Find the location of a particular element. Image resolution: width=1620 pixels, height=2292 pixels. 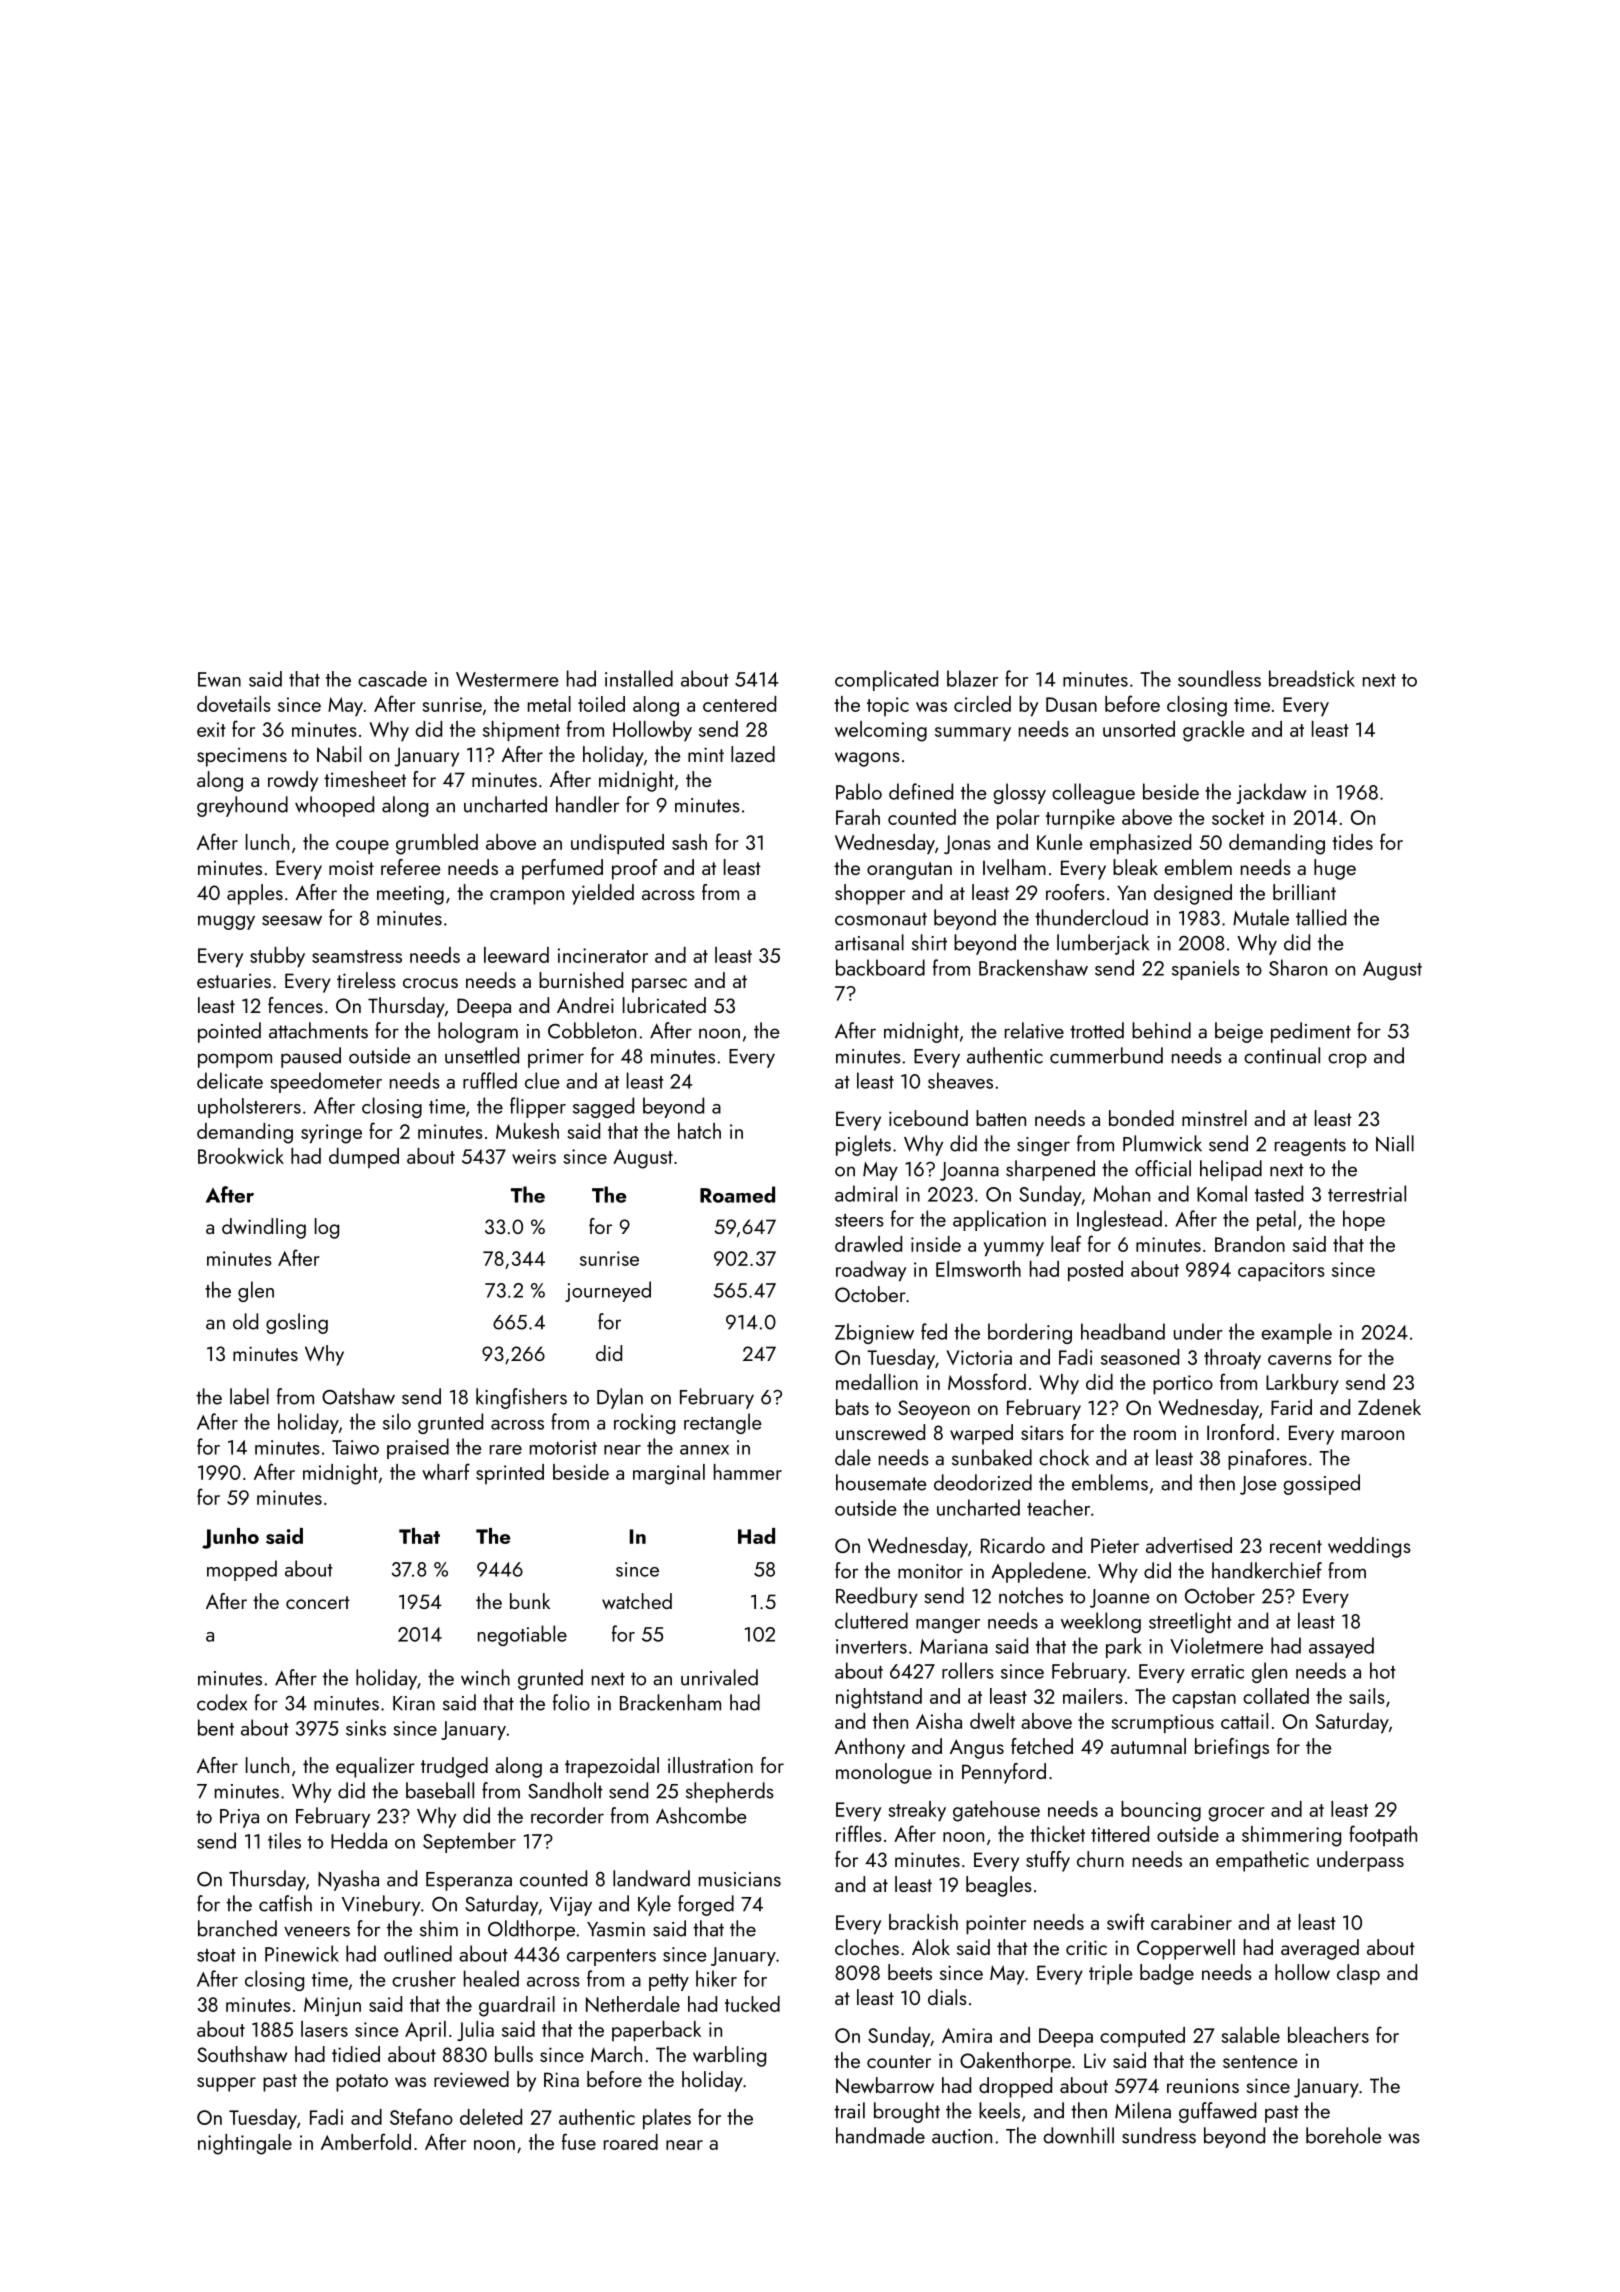

equalizer is located at coordinates (375, 1767).
